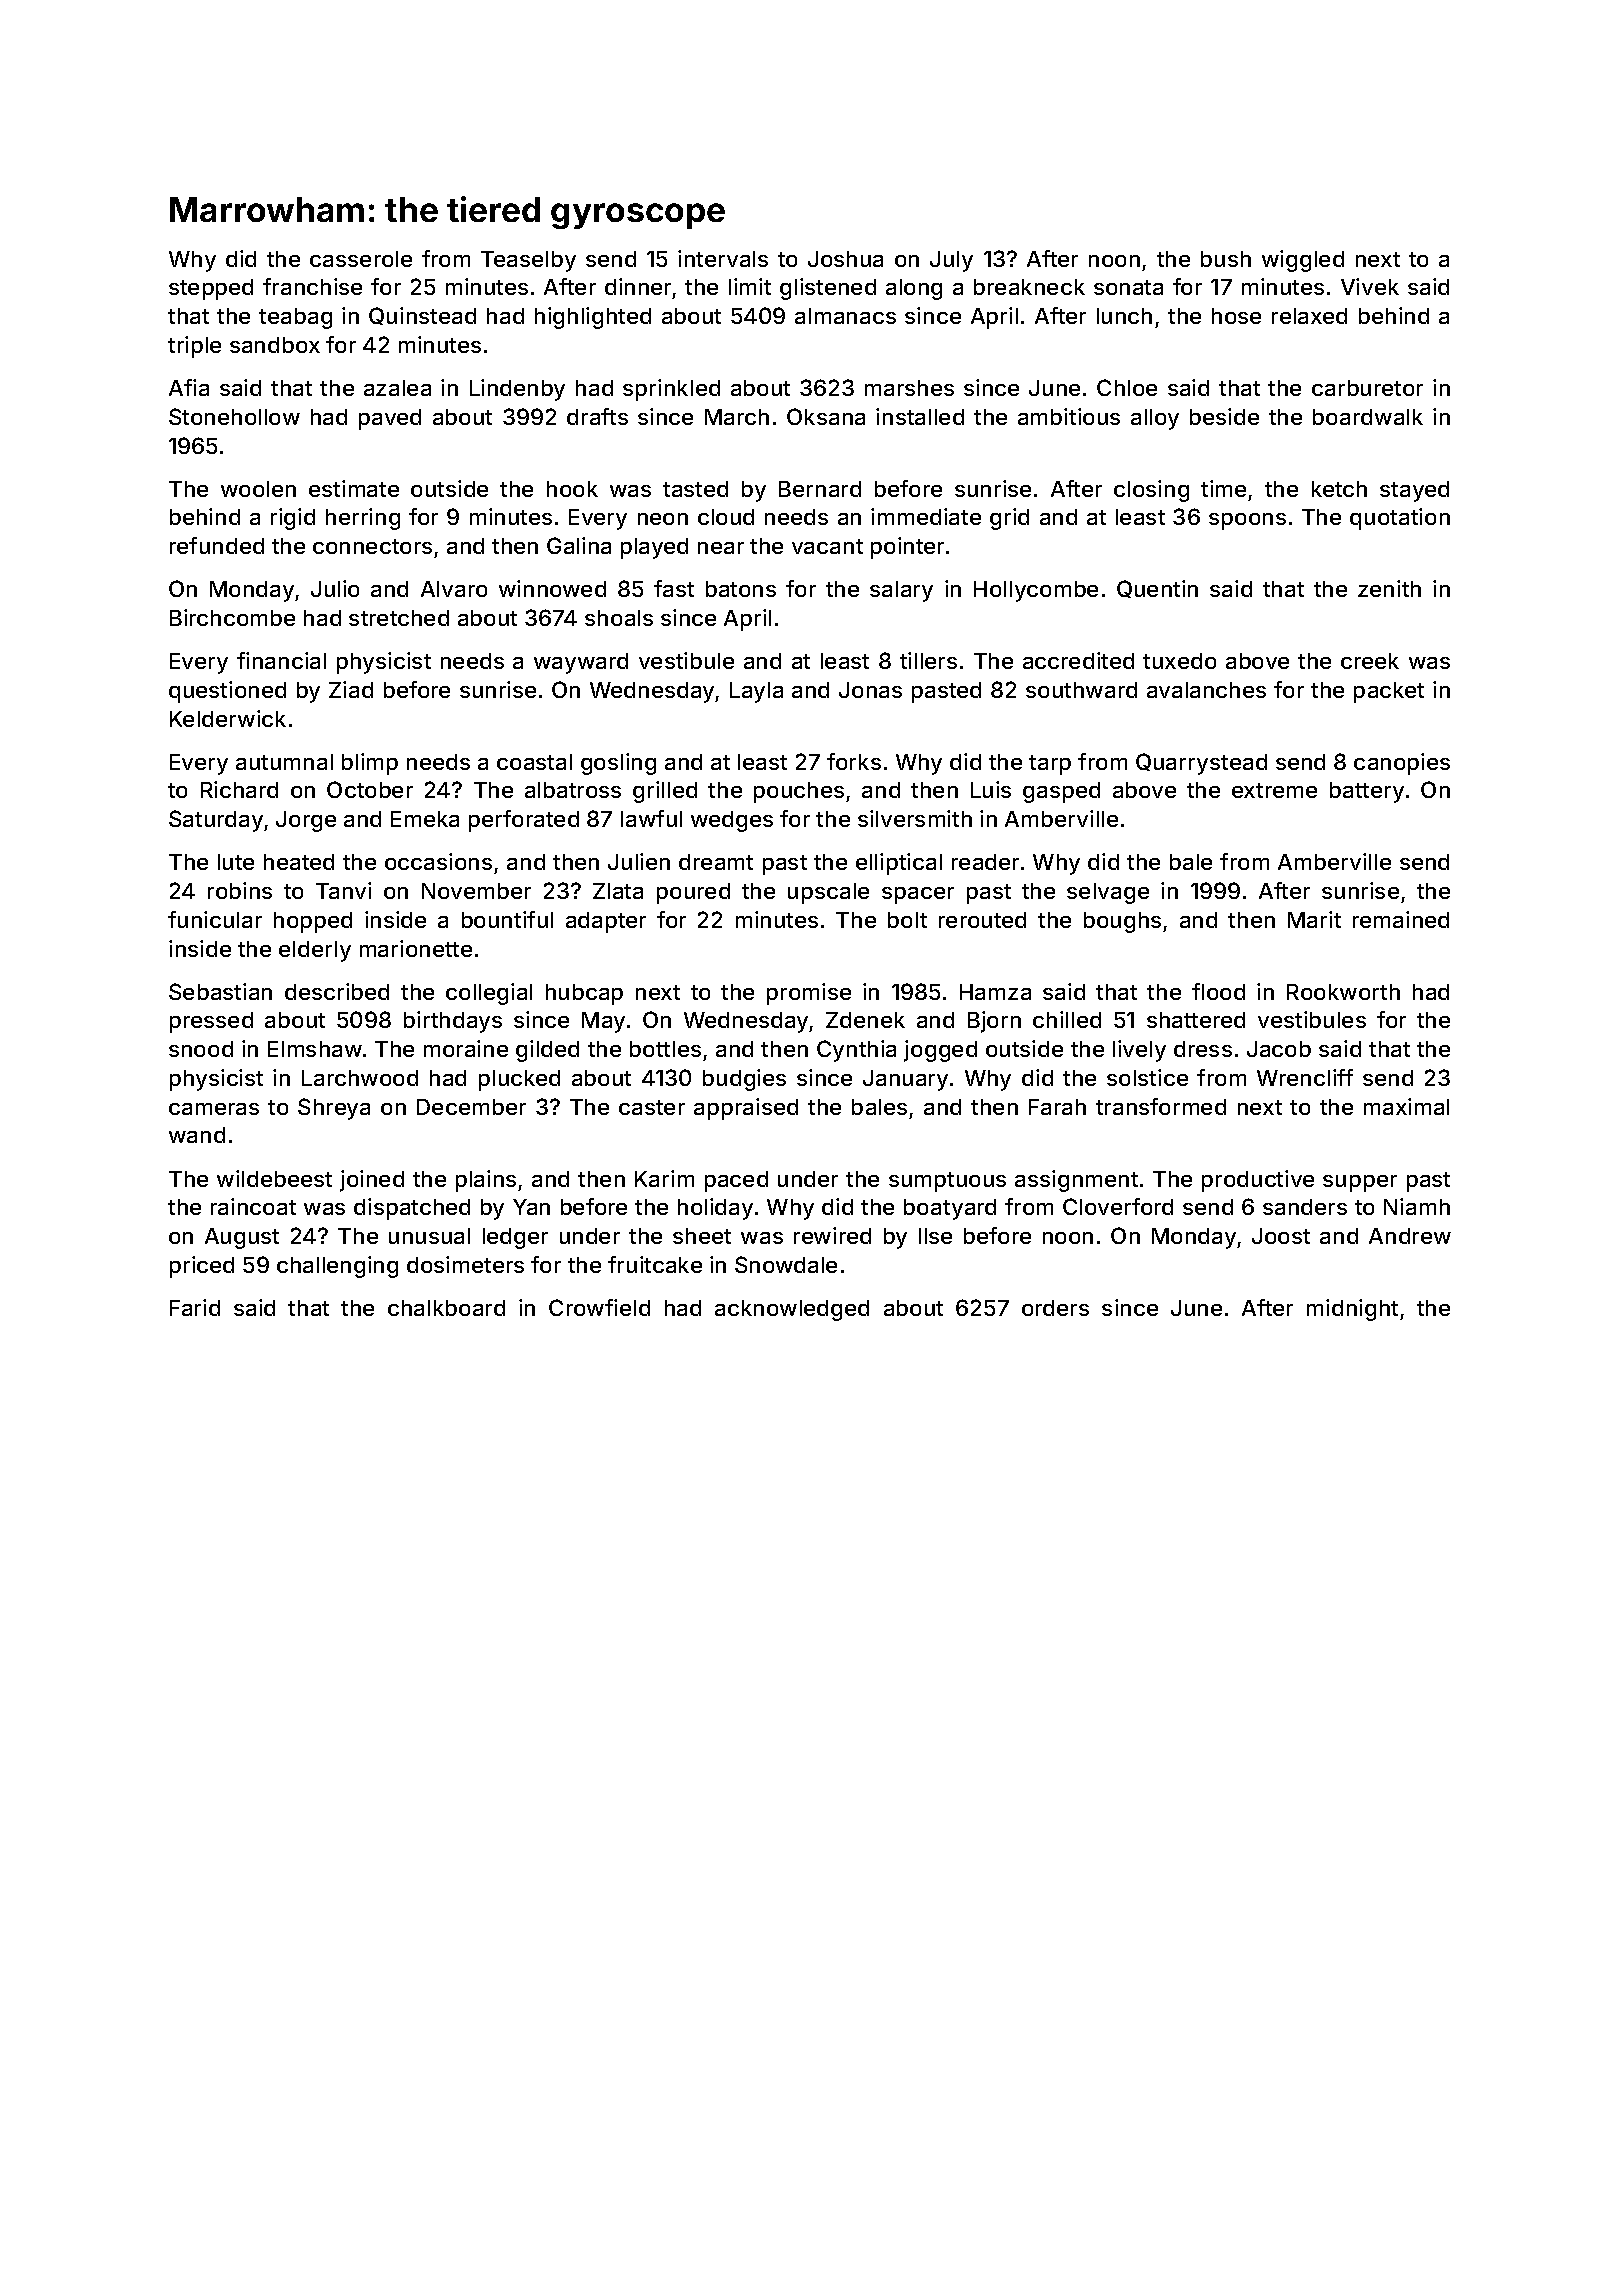 The height and width of the screenshot is (2292, 1620). I want to click on carburetor, so click(1367, 388).
